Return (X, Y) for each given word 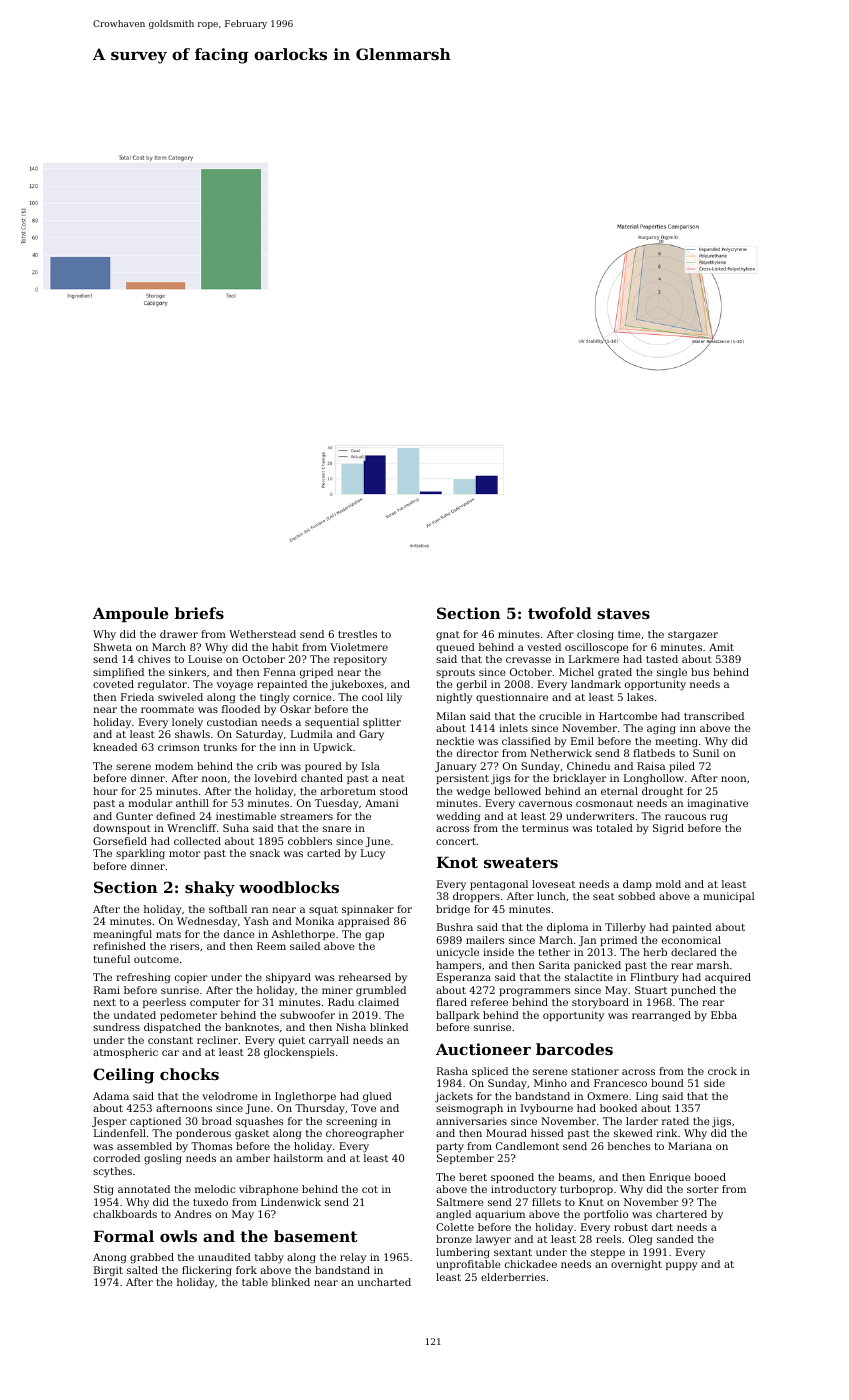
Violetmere (359, 647)
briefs (199, 613)
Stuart (651, 990)
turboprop (586, 1190)
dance (239, 934)
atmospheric (125, 1053)
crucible (560, 716)
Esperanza (464, 978)
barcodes (574, 1049)
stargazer (693, 636)
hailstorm (298, 1158)
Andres (193, 1214)
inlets (513, 728)
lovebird (276, 778)
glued (377, 1097)
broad (217, 1121)
